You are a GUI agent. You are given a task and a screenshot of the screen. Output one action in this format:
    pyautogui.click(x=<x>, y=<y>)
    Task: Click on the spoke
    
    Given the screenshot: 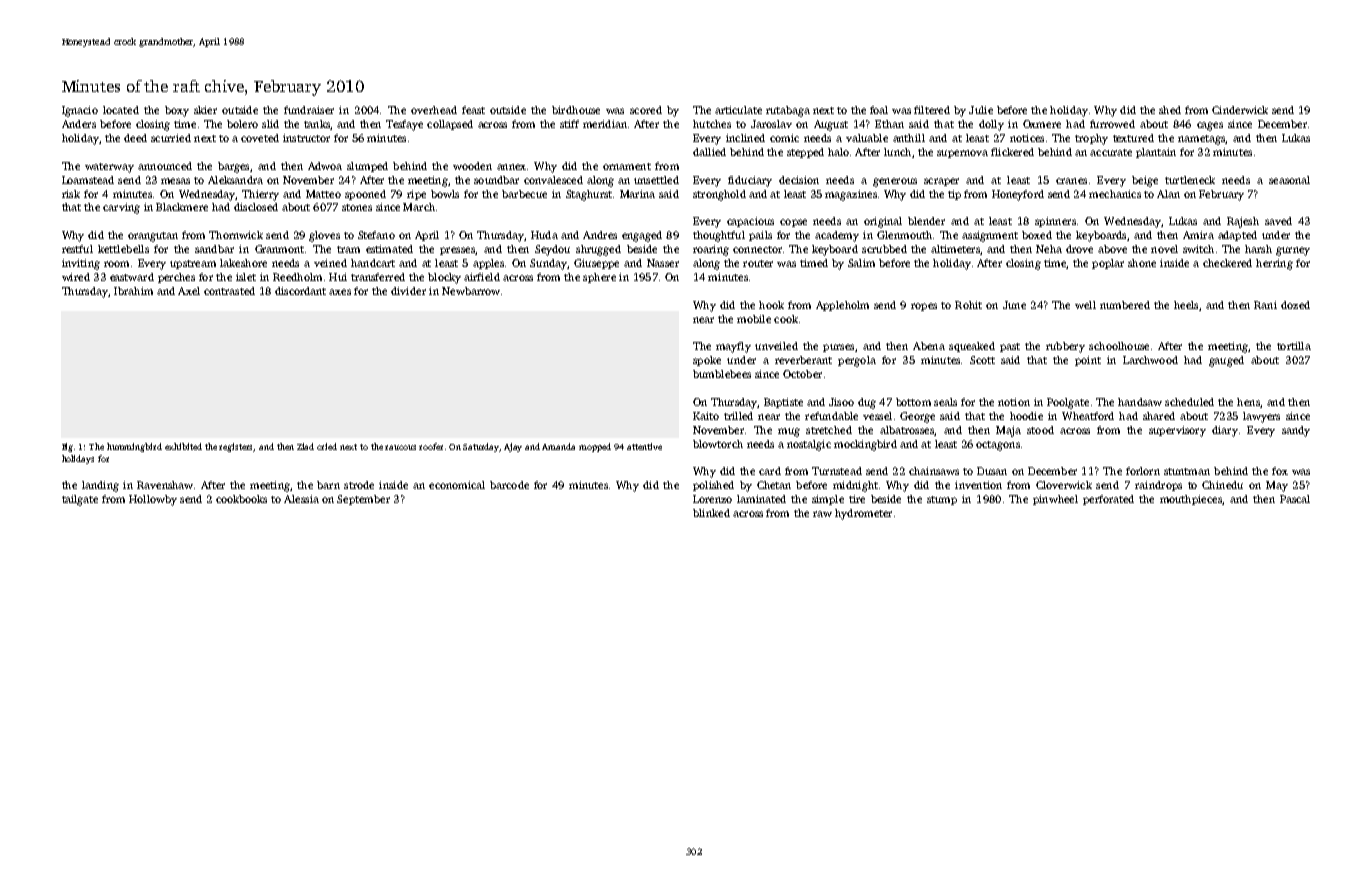 What is the action you would take?
    pyautogui.click(x=707, y=361)
